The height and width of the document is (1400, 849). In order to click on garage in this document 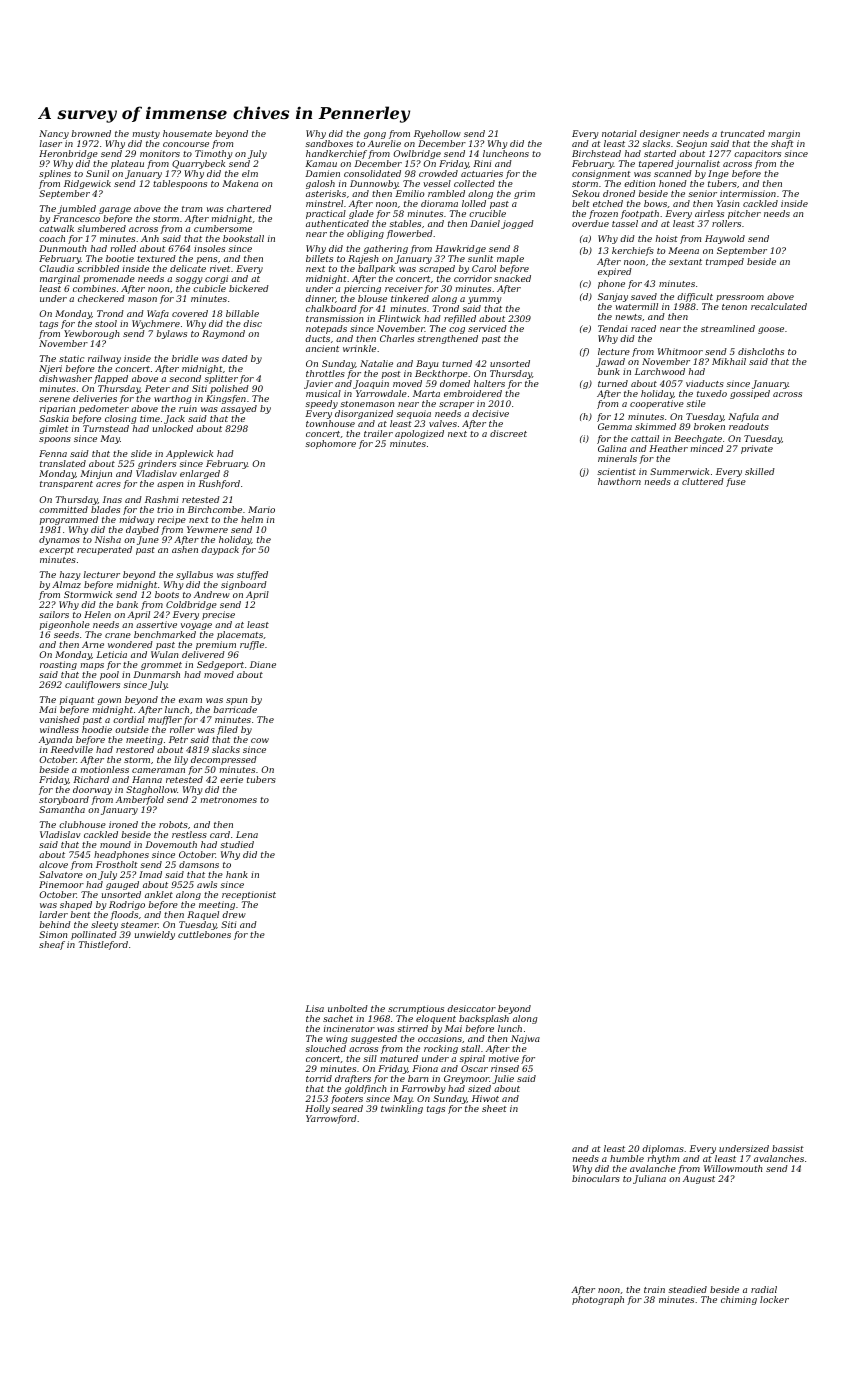, I will do `click(115, 210)`.
